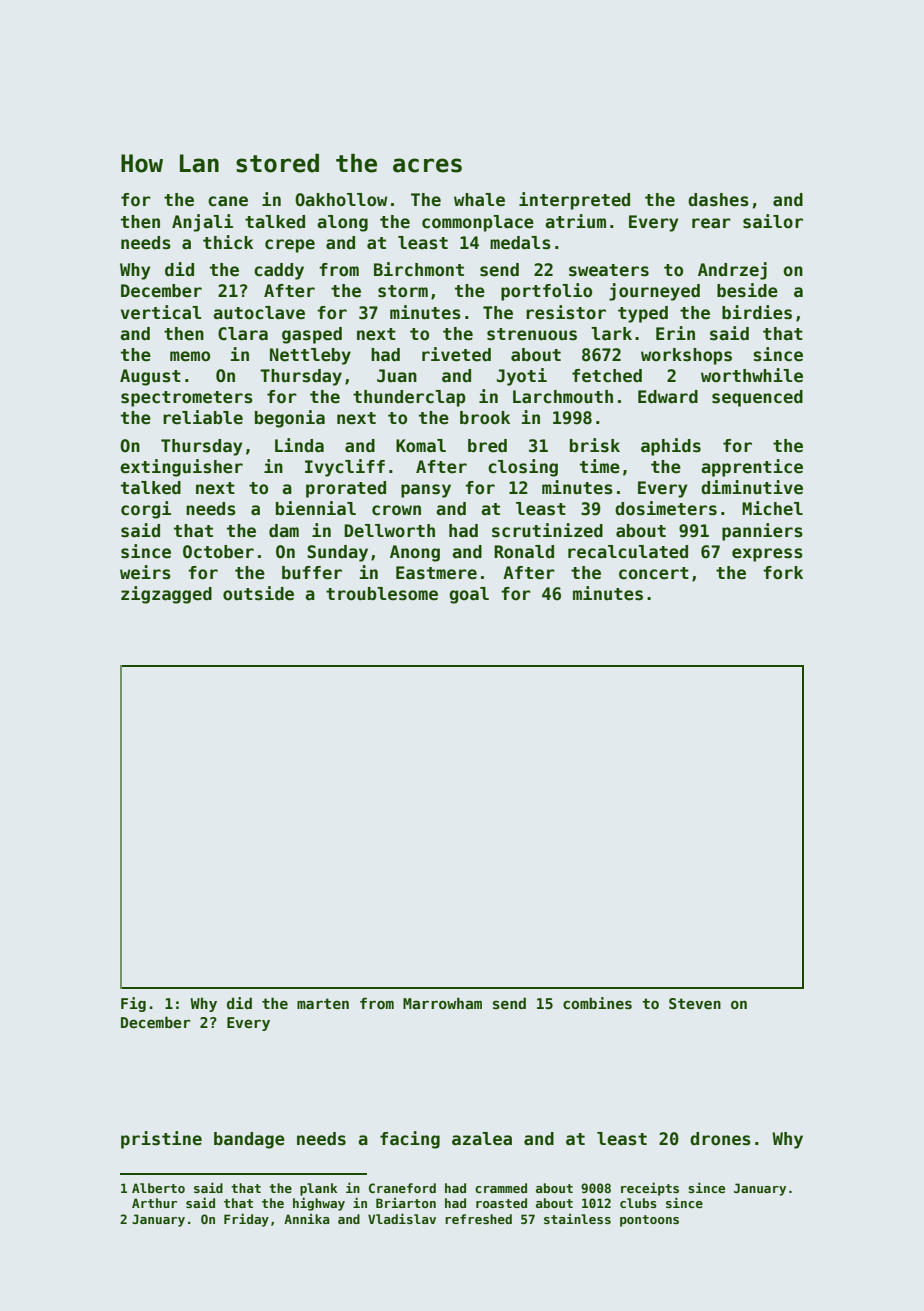 Image resolution: width=924 pixels, height=1311 pixels. Describe the element at coordinates (154, 1203) in the image. I see `Arthur` at that location.
